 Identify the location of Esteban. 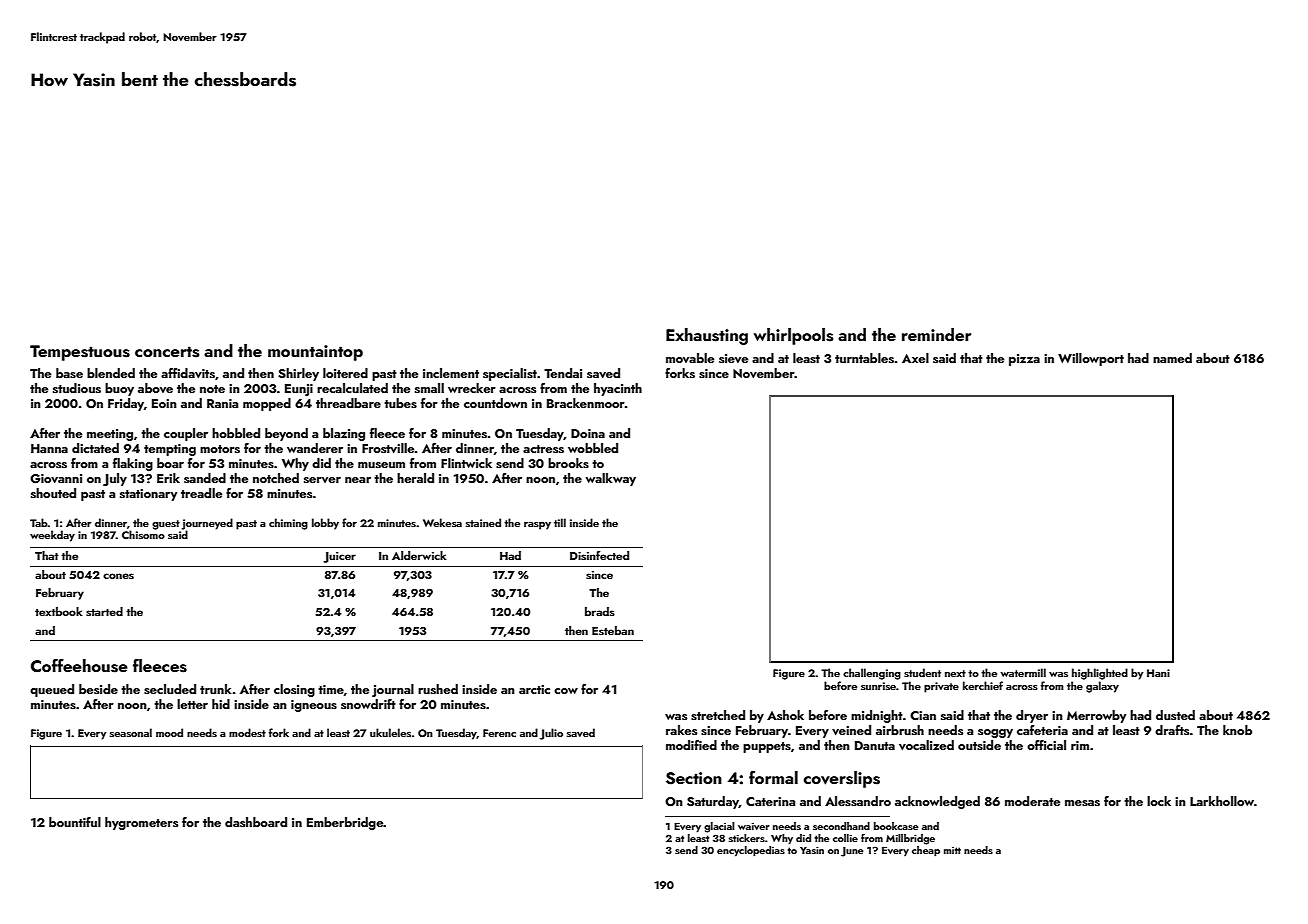
(613, 630).
